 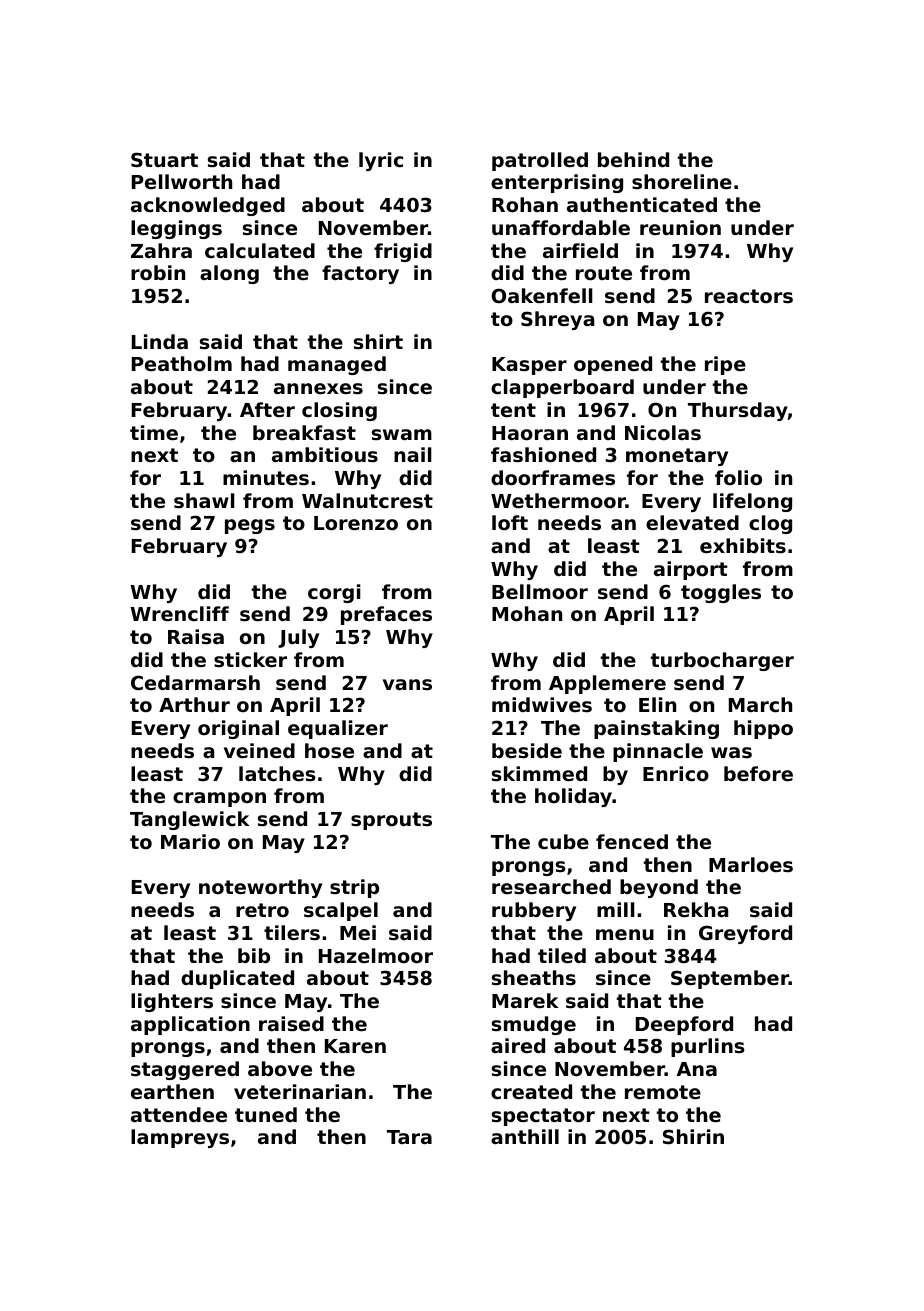 I want to click on crampon, so click(x=219, y=799).
